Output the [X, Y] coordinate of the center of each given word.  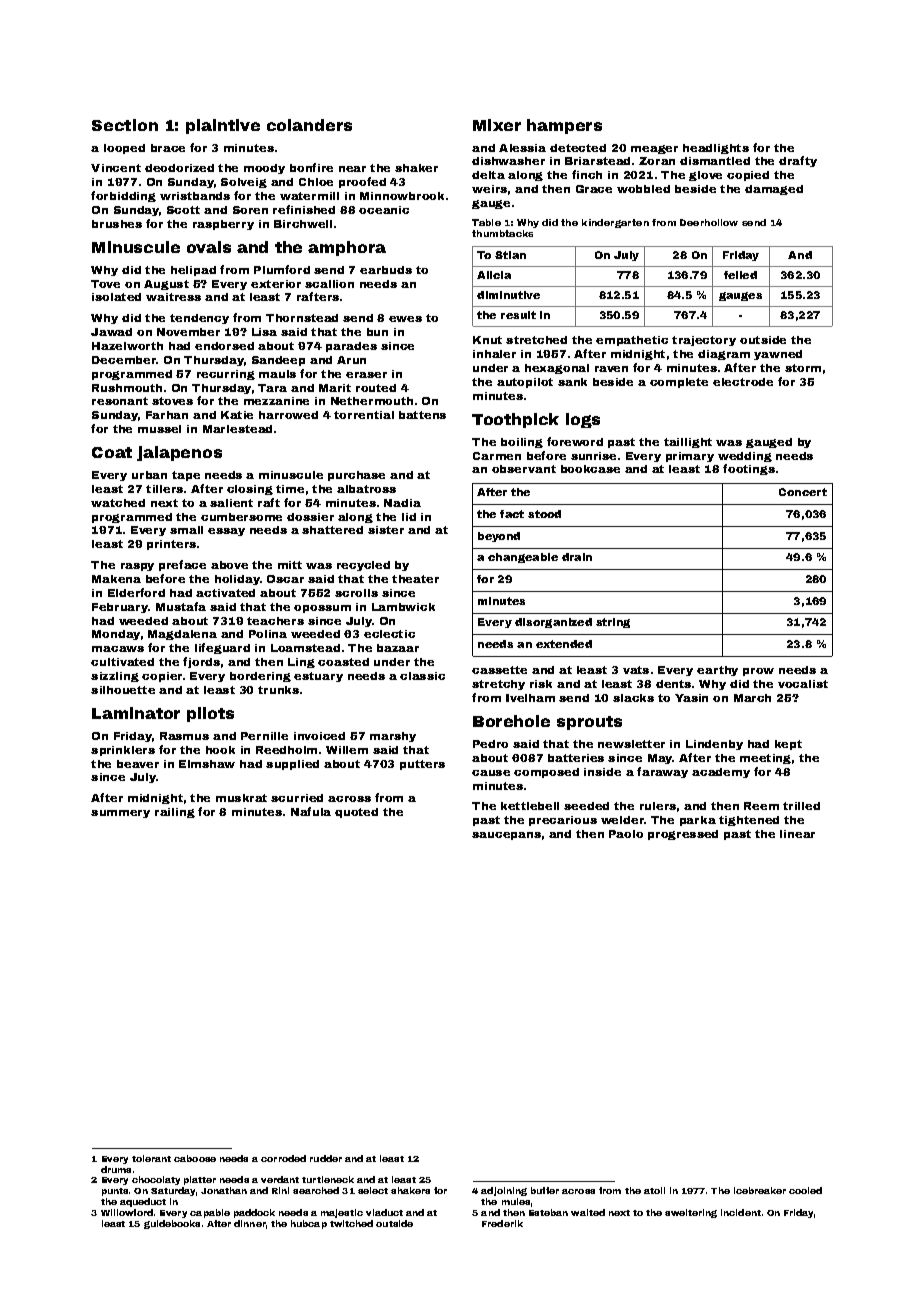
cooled [805, 1190]
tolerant [151, 1158]
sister [386, 530]
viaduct [384, 1212]
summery [120, 814]
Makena [116, 579]
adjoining [504, 1191]
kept [788, 745]
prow [758, 672]
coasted [343, 662]
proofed [362, 182]
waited [588, 1212]
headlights [716, 149]
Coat [112, 452]
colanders [309, 125]
